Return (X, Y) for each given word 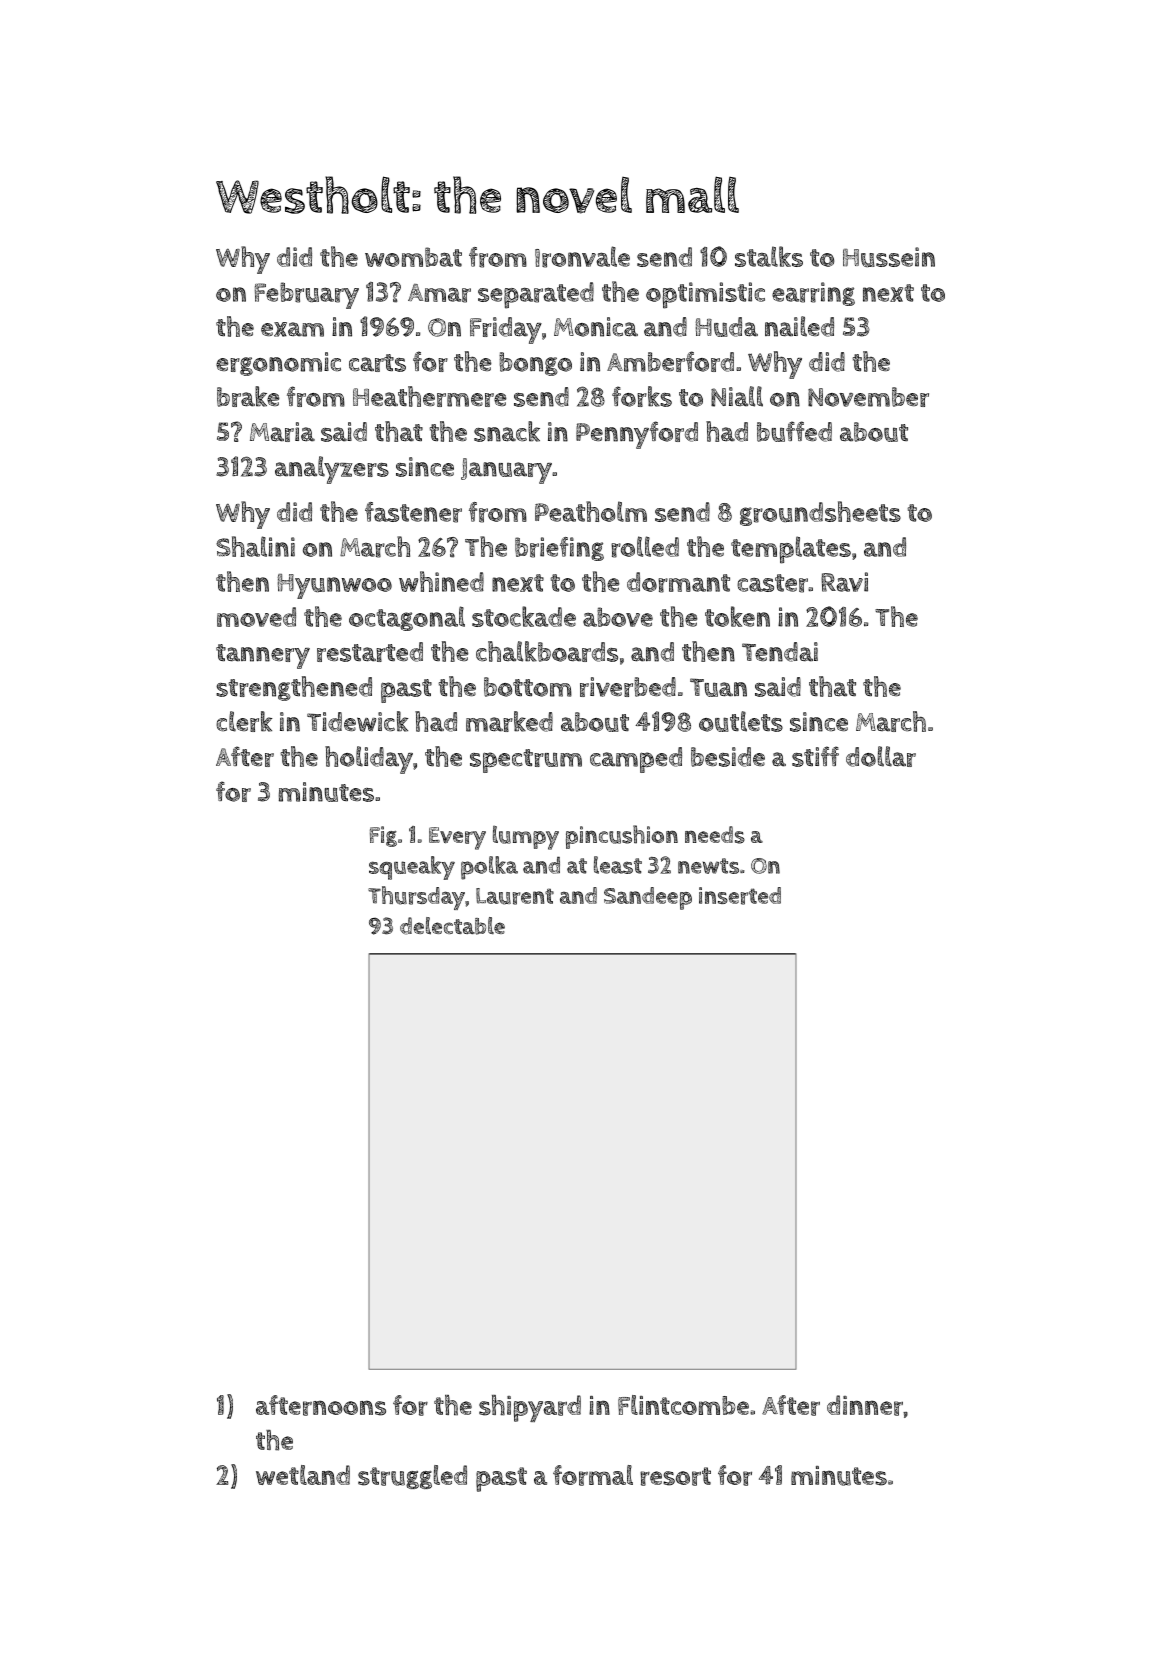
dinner (865, 1405)
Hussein (889, 257)
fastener (413, 512)
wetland (303, 1475)
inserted (740, 896)
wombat (413, 257)
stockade (524, 616)
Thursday (416, 898)
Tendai (780, 652)
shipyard (530, 1408)
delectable (452, 926)
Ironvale (582, 257)
